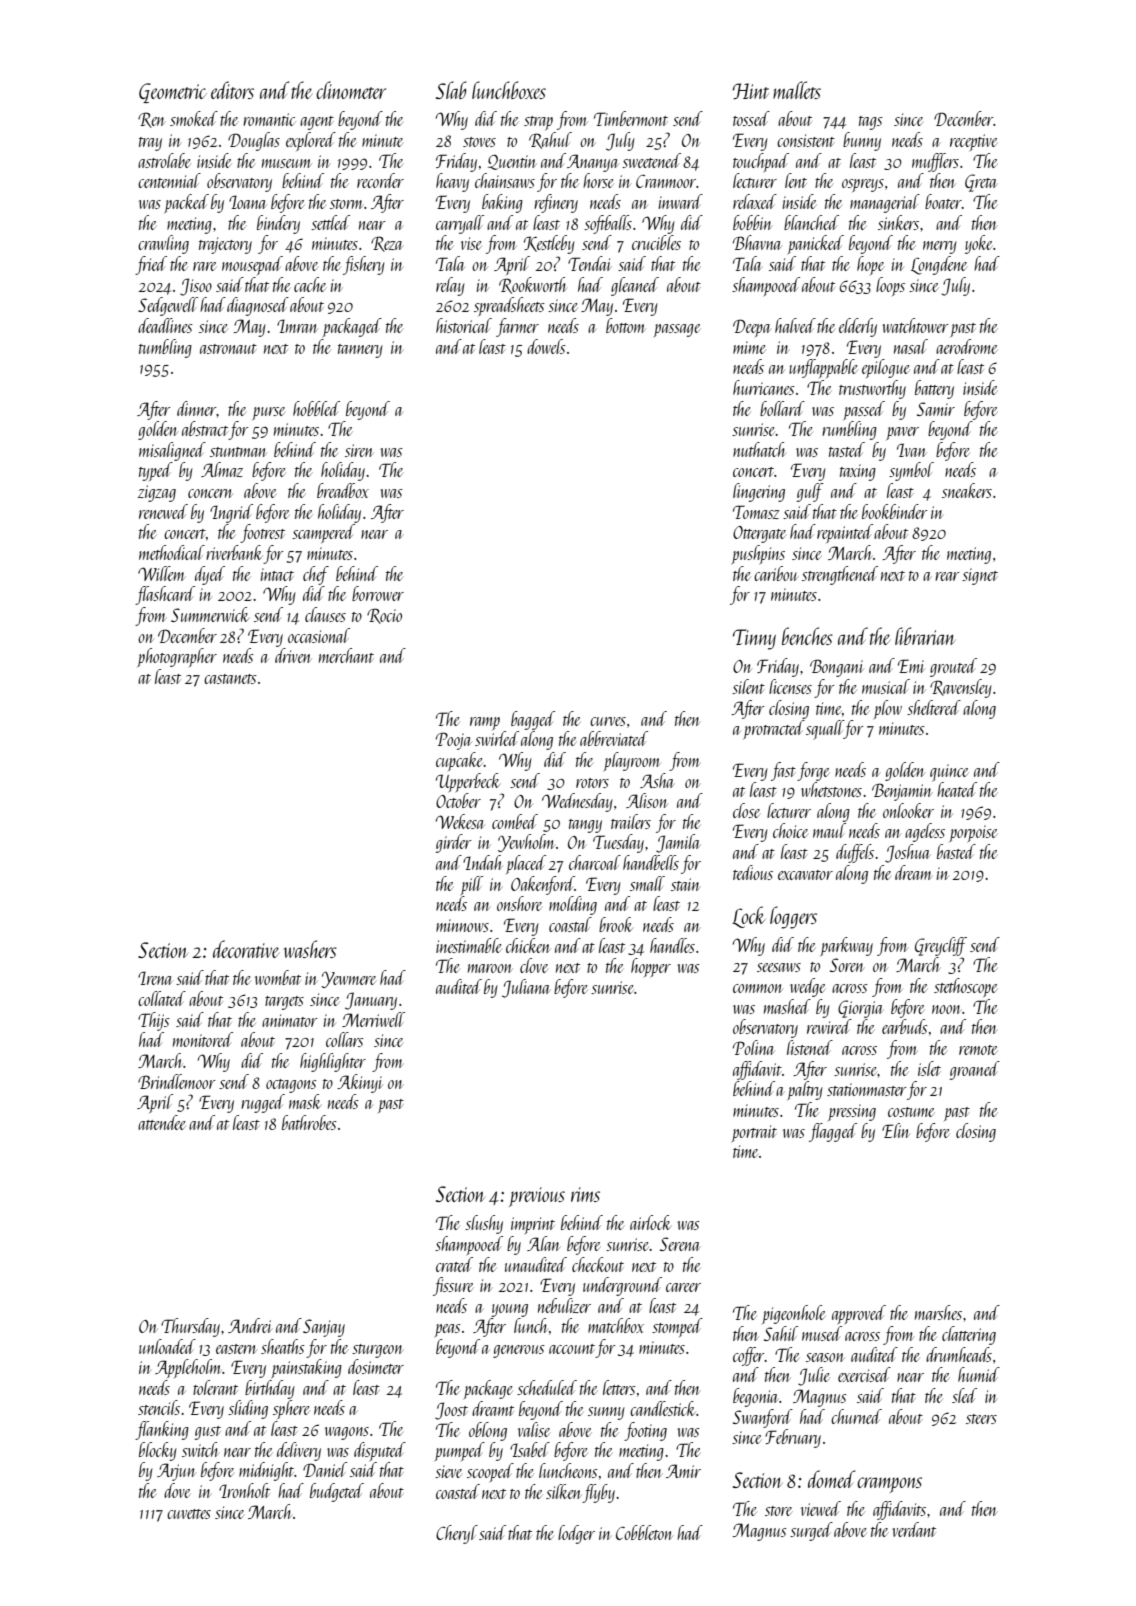 The width and height of the screenshot is (1136, 1606). What do you see at coordinates (457, 1534) in the screenshot?
I see `Cheryl` at bounding box center [457, 1534].
